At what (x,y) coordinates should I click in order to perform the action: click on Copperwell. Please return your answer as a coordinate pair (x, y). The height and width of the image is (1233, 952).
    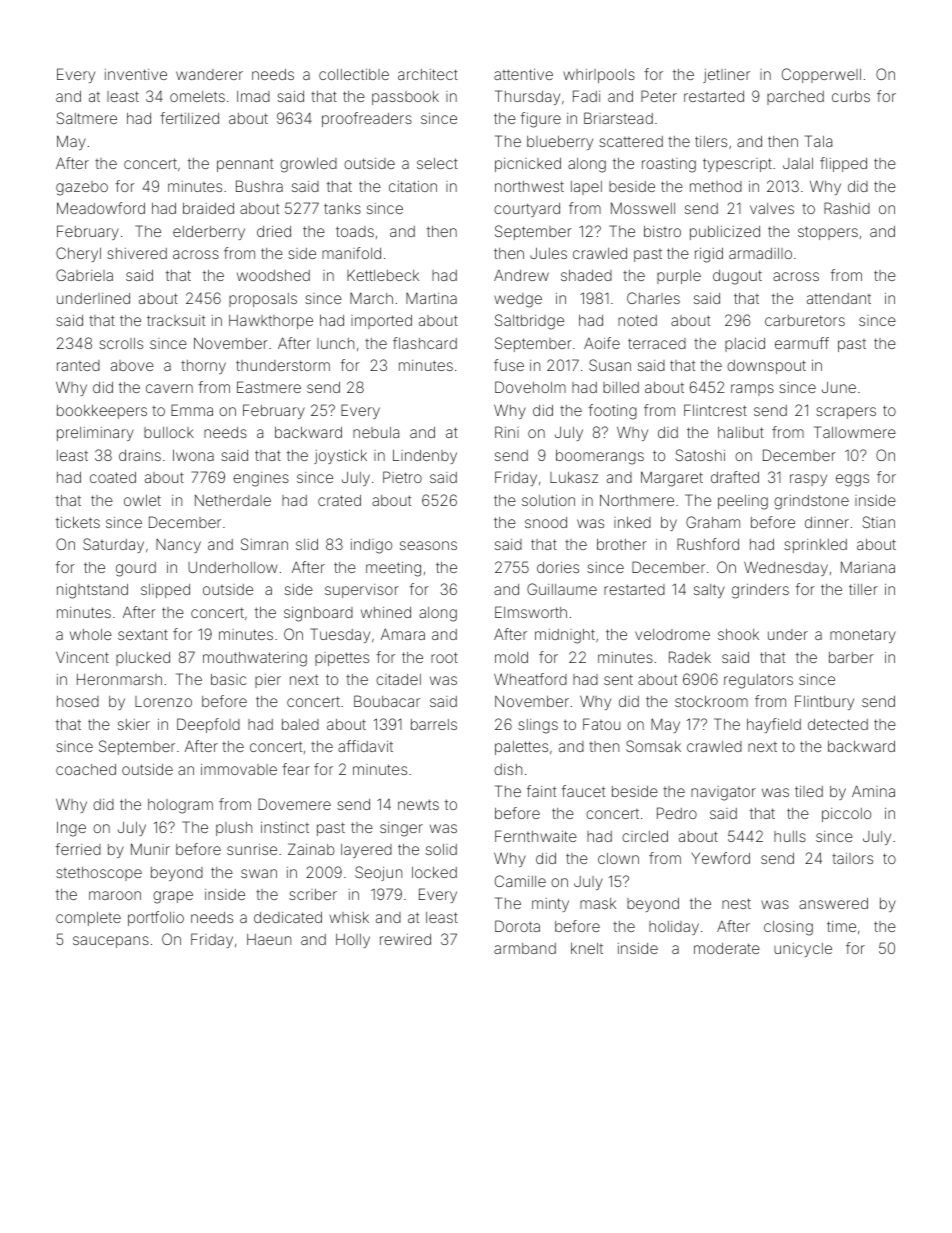
    Looking at the image, I should click on (821, 75).
